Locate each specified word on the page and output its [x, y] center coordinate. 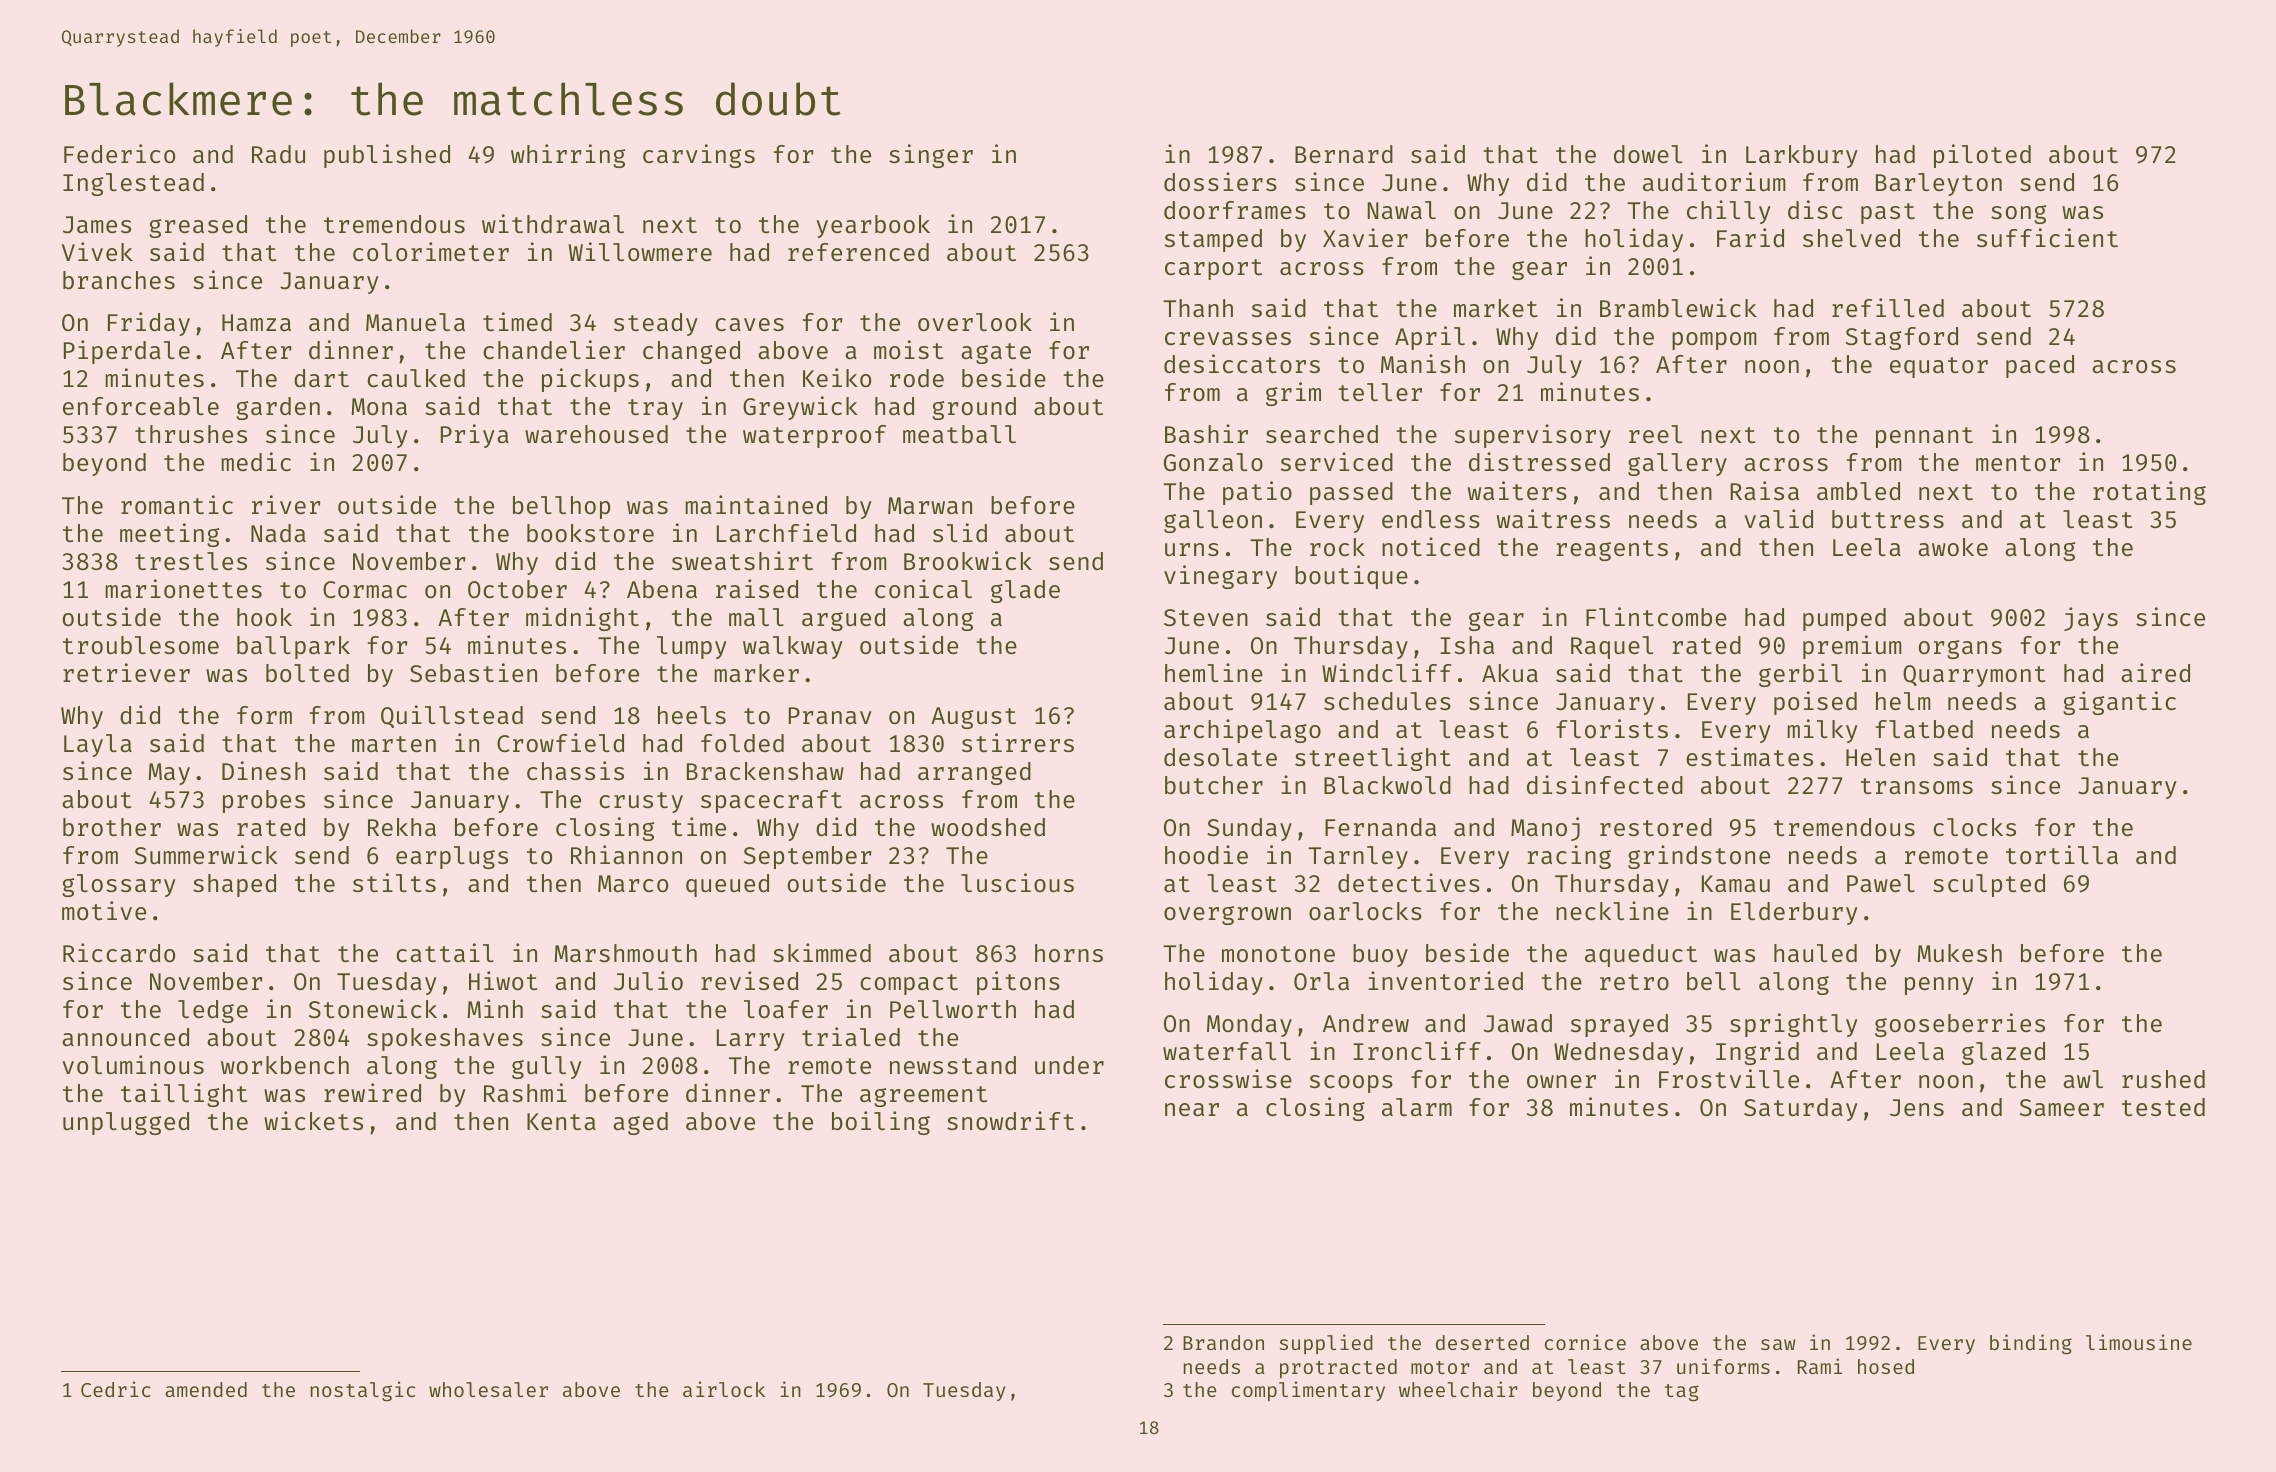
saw [1778, 1344]
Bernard [1344, 154]
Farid [1750, 237]
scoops [1351, 1084]
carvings [699, 156]
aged [640, 1123]
